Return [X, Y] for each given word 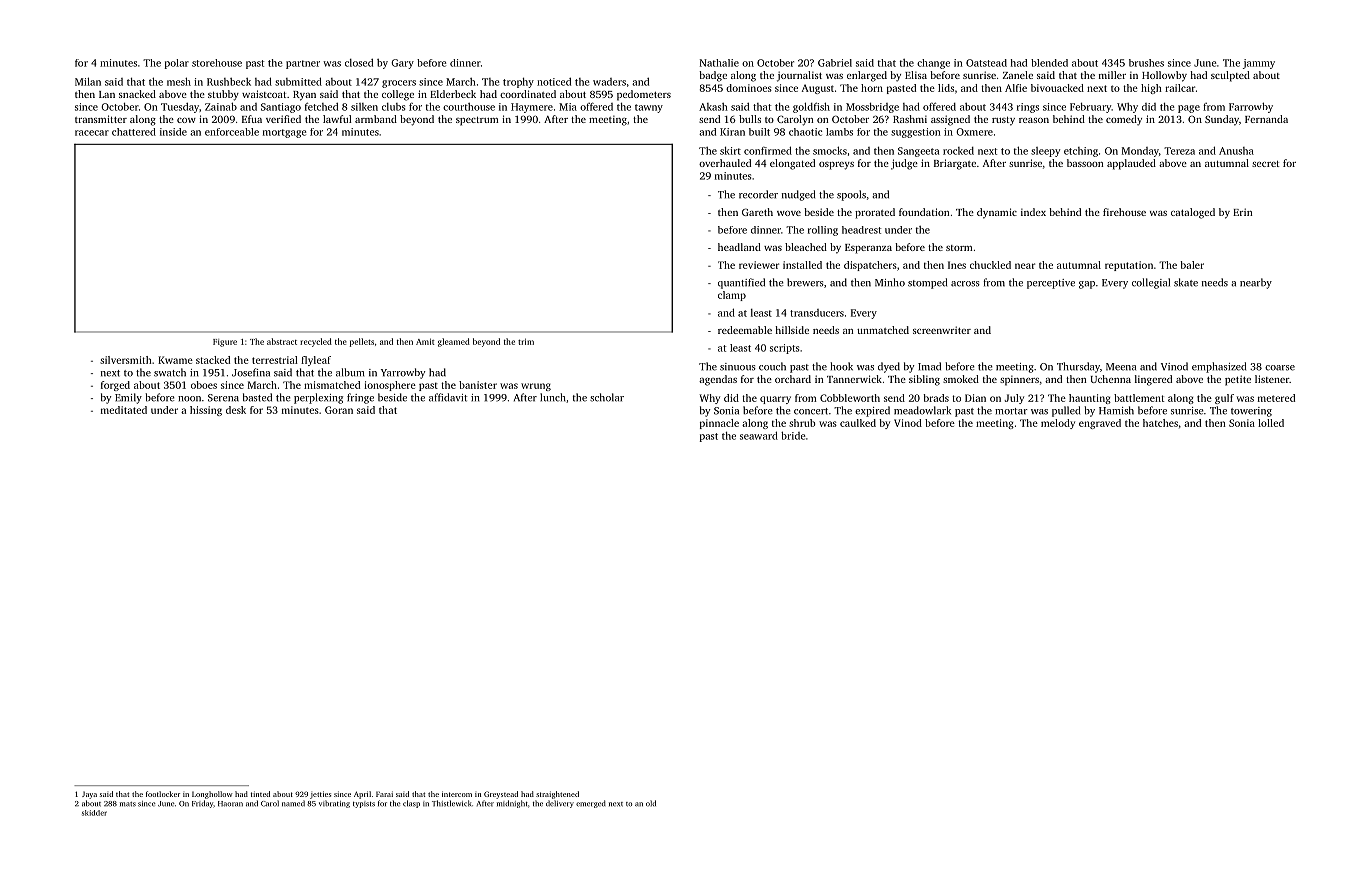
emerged [591, 804]
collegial [1151, 283]
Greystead [501, 795]
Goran [339, 410]
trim [526, 341]
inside [173, 132]
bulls [750, 119]
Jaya [89, 795]
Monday [1140, 152]
